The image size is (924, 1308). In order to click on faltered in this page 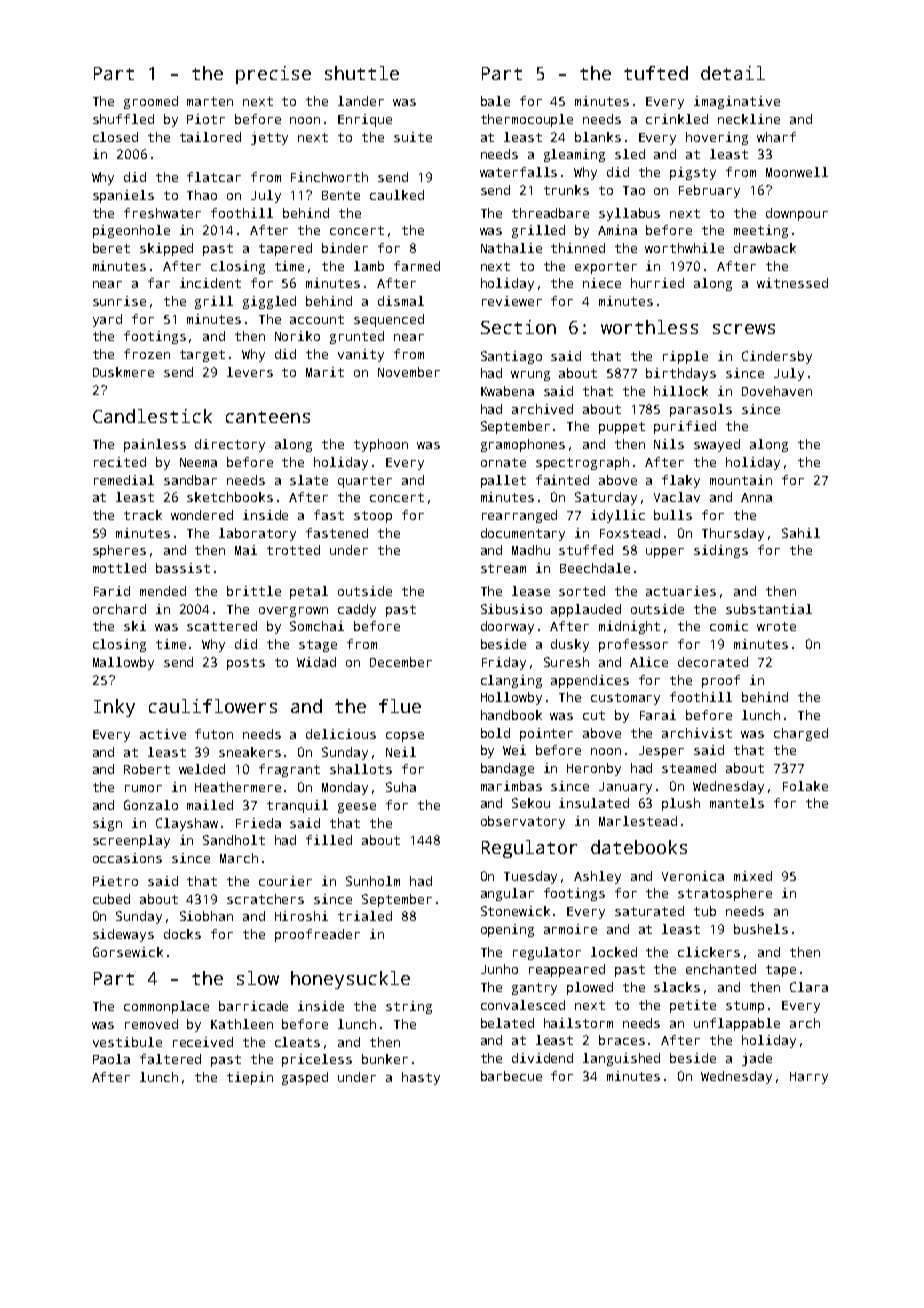, I will do `click(170, 1059)`.
